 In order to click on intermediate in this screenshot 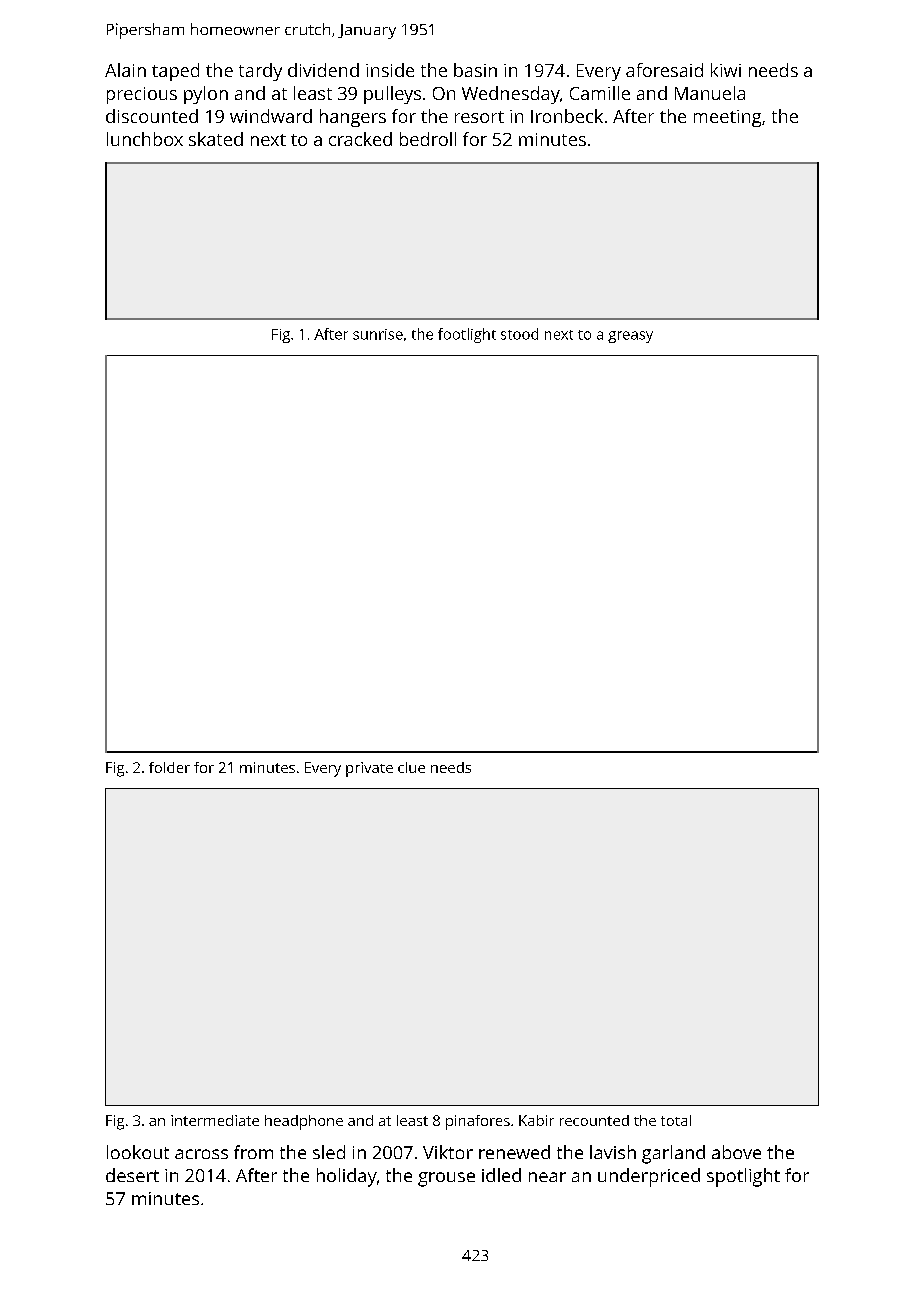, I will do `click(215, 1120)`.
